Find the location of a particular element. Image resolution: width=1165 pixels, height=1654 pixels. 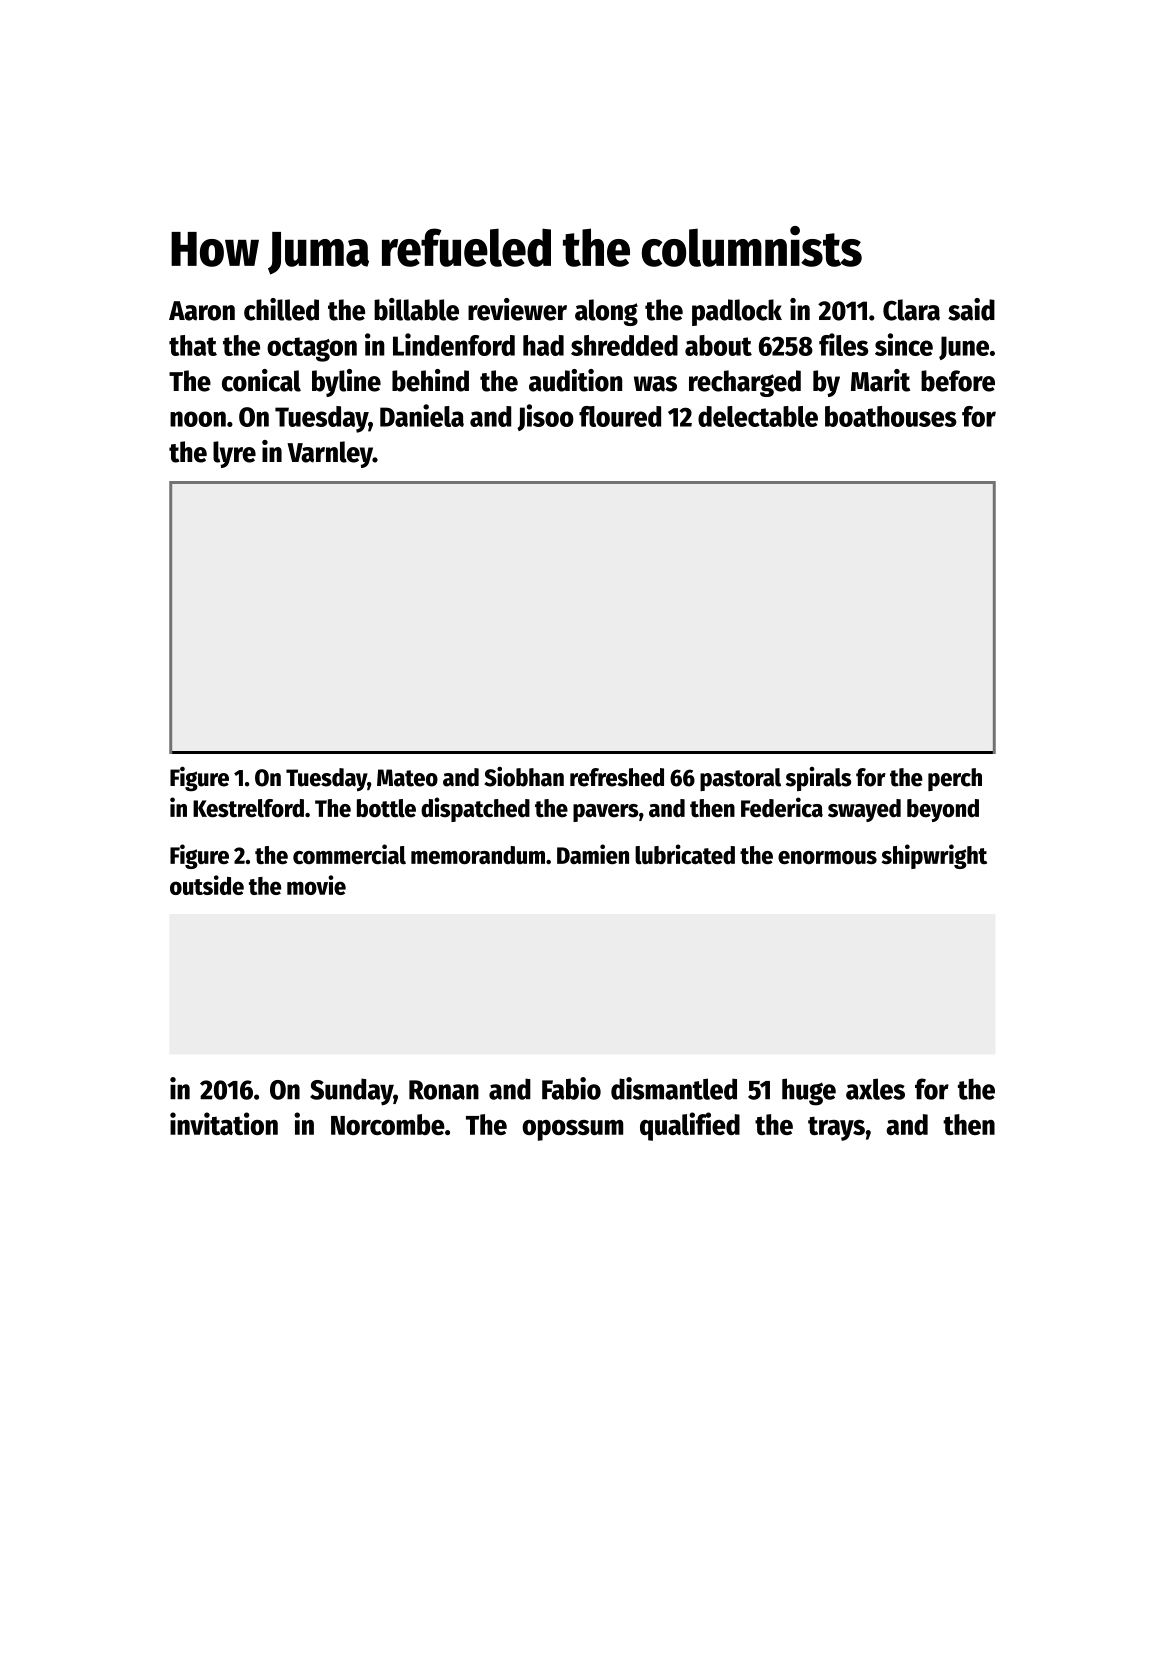

qualified is located at coordinates (690, 1126).
